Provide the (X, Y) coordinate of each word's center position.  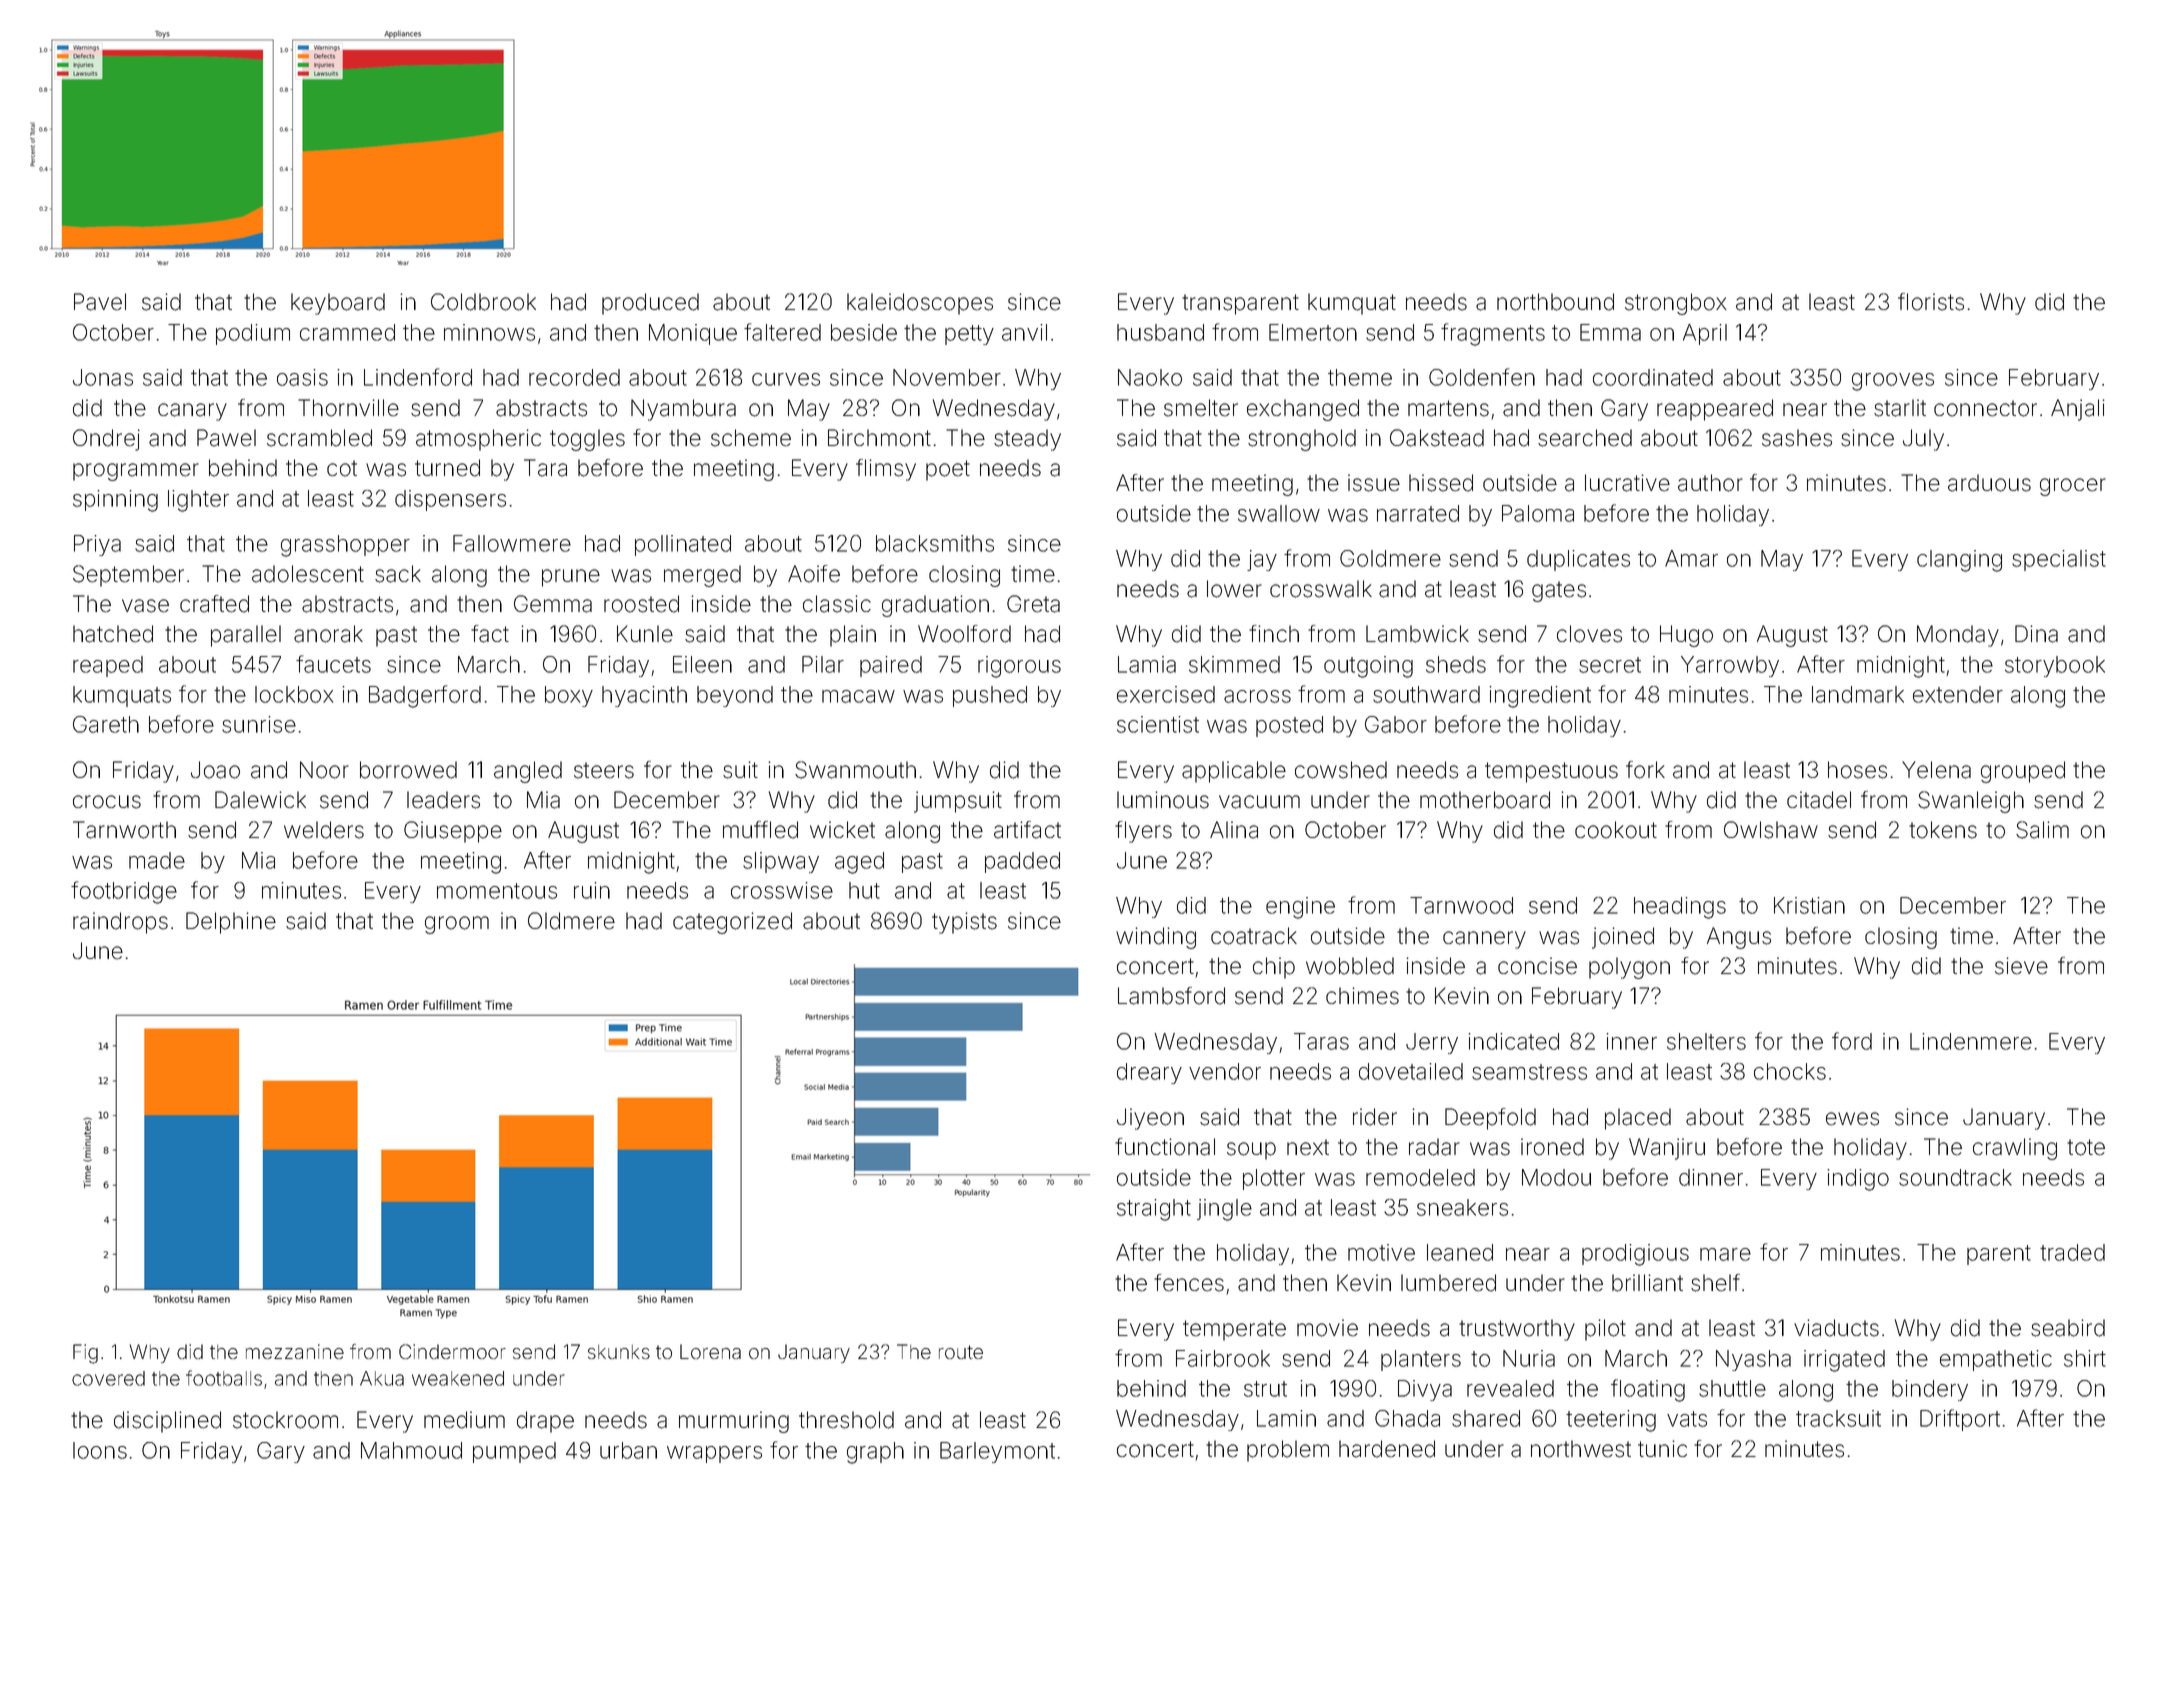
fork (1645, 770)
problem (1288, 1451)
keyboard (338, 304)
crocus (107, 802)
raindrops (120, 923)
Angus (1739, 938)
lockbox (294, 694)
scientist (1158, 724)
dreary (1149, 1073)
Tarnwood (1461, 905)
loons (100, 1450)
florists (1931, 302)
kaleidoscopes (920, 304)
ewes (1852, 1119)
